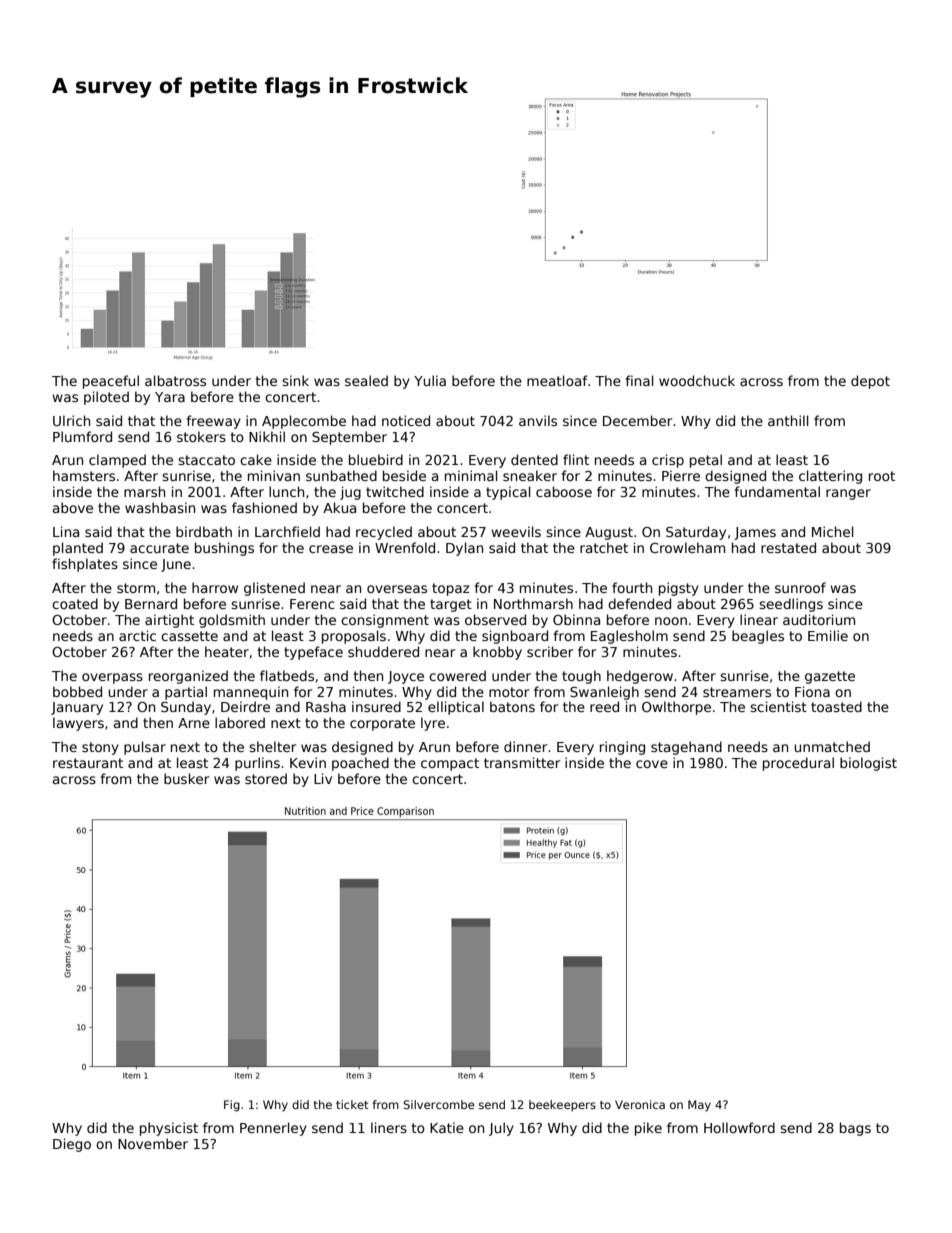 The height and width of the screenshot is (1233, 952). What do you see at coordinates (366, 380) in the screenshot?
I see `sealed` at bounding box center [366, 380].
